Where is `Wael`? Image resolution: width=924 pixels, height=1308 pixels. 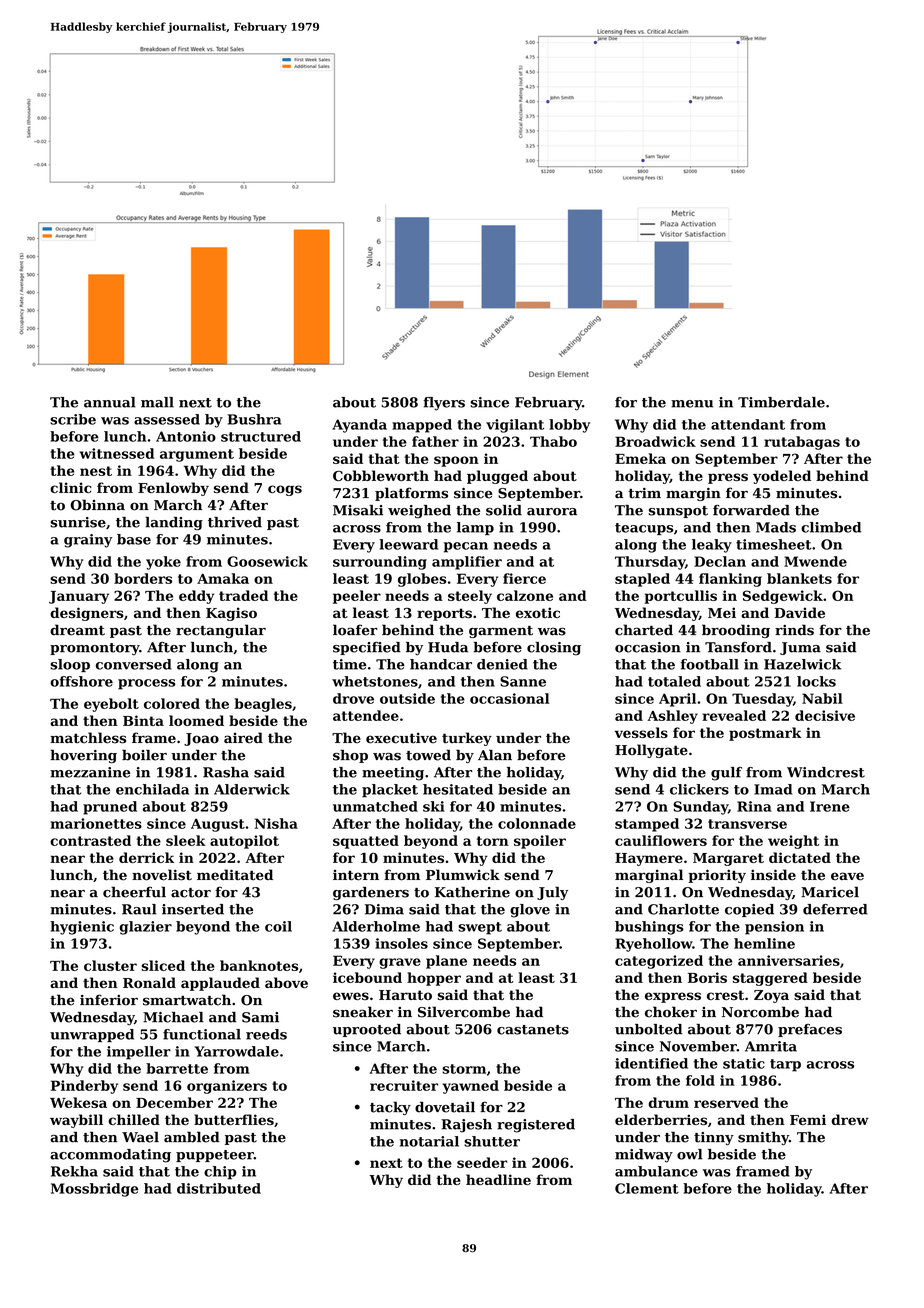
Wael is located at coordinates (140, 1137).
